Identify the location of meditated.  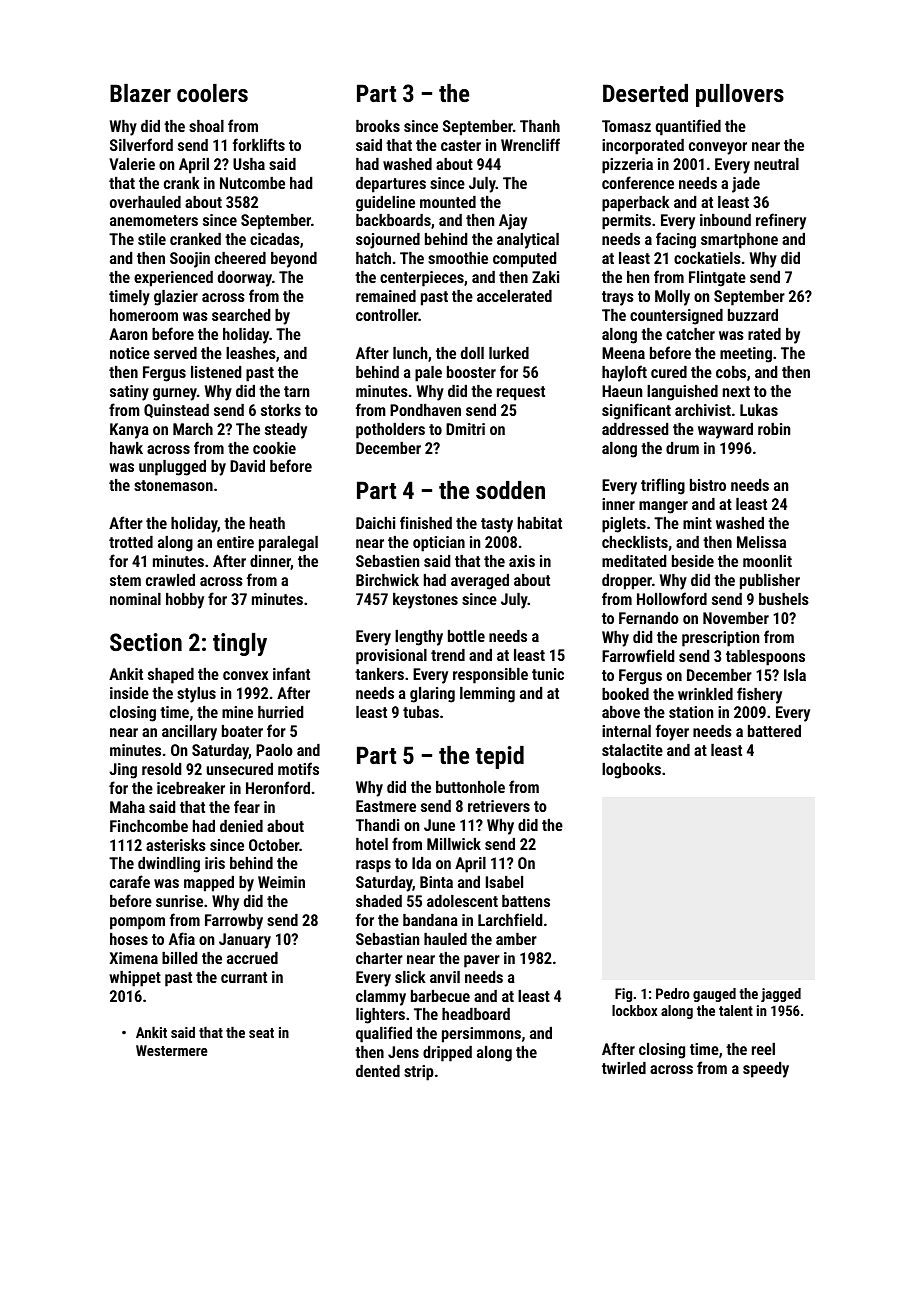
(634, 561).
